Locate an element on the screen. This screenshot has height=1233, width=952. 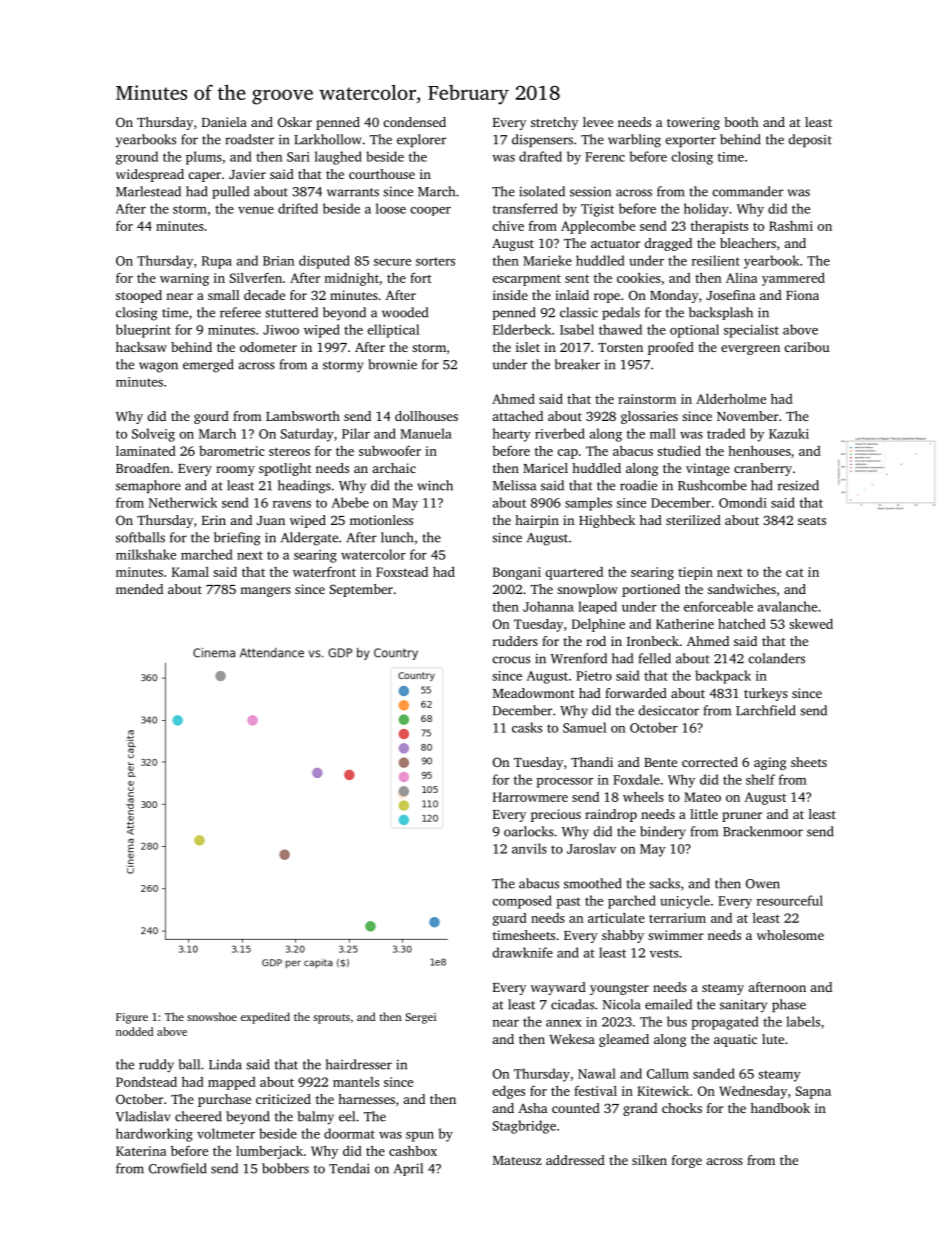
mangers is located at coordinates (265, 592).
